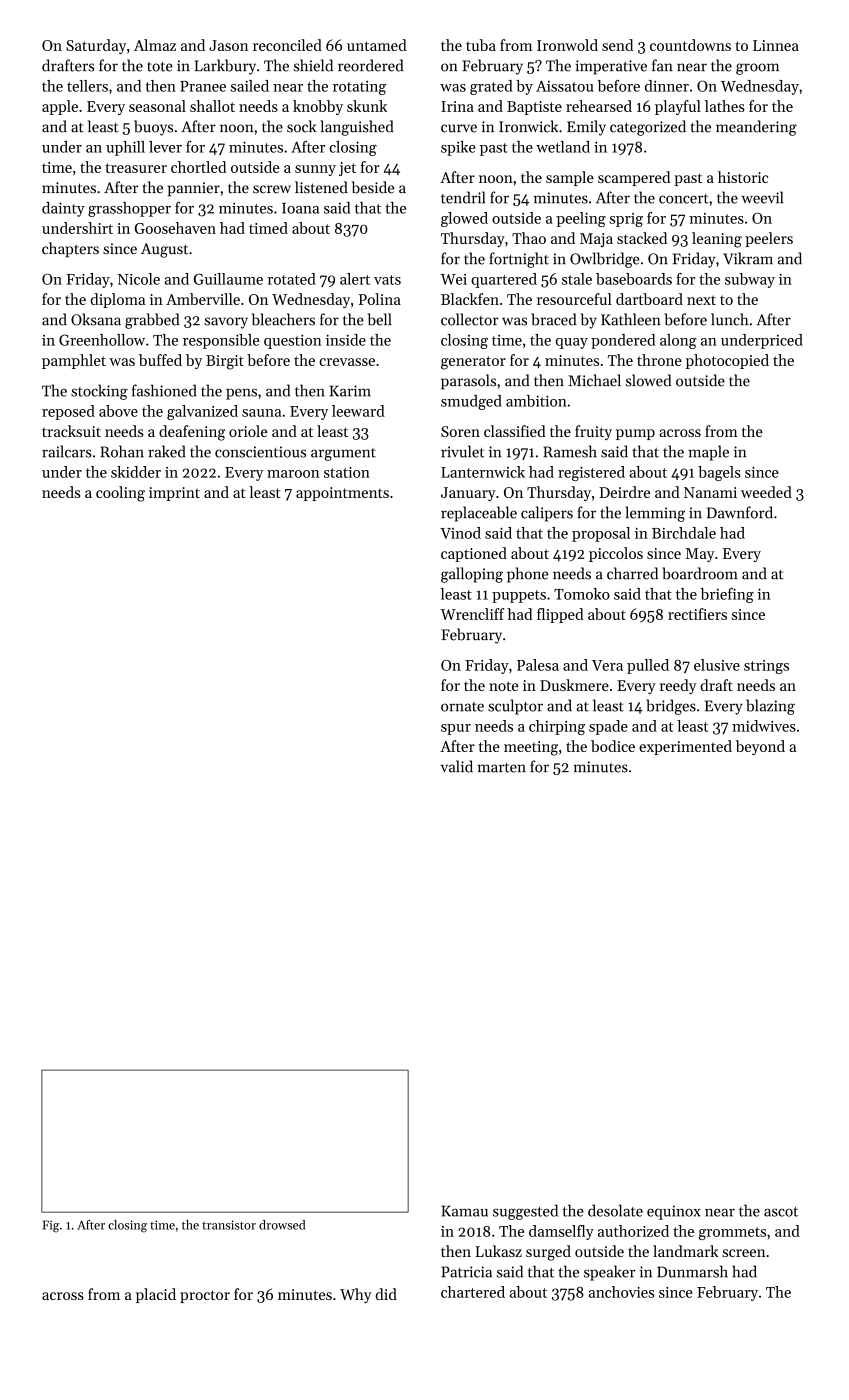  I want to click on drowsed, so click(282, 1225).
